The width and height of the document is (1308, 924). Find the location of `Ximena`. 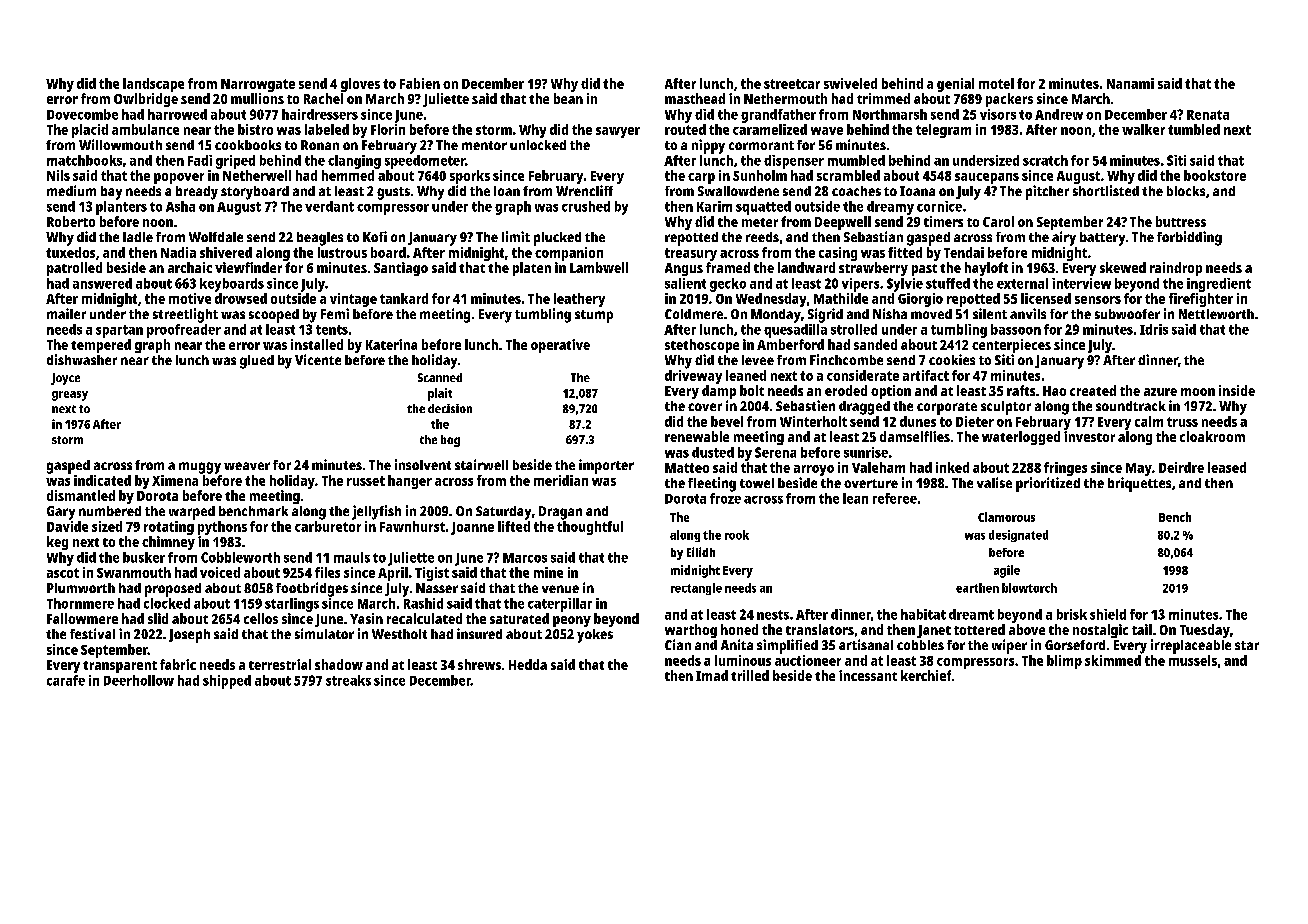

Ximena is located at coordinates (175, 480).
